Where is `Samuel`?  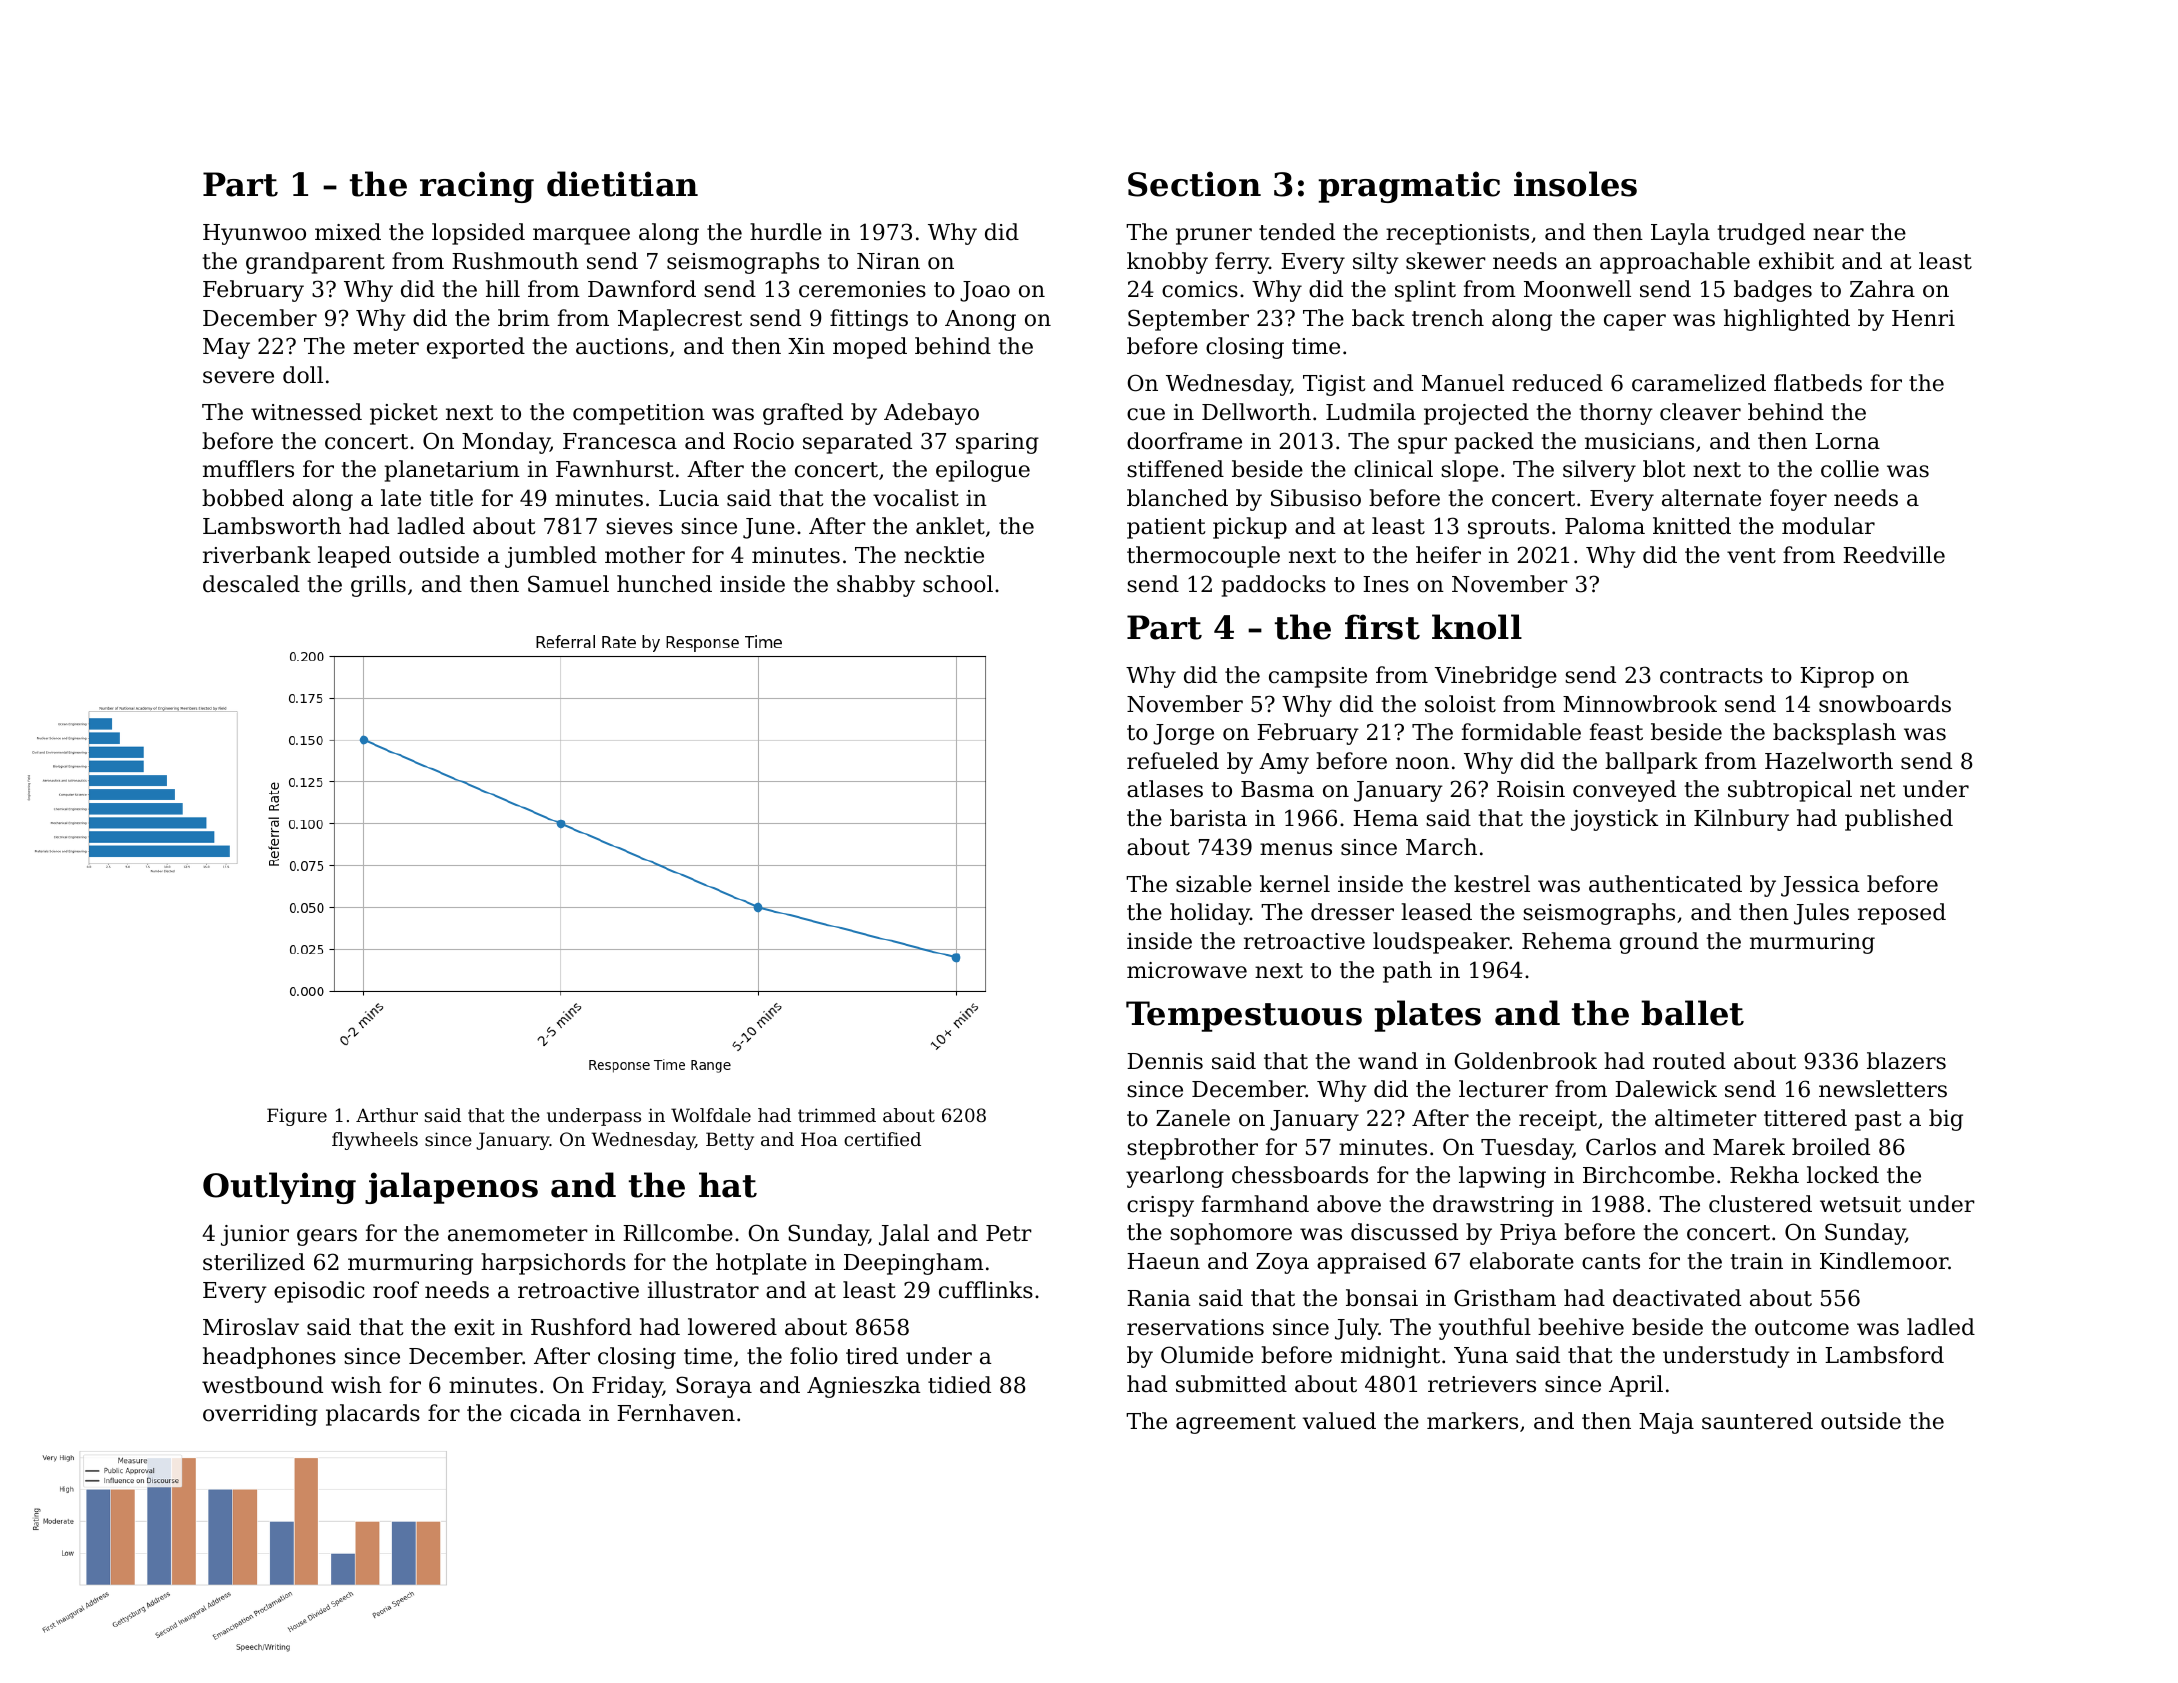
Samuel is located at coordinates (568, 584).
